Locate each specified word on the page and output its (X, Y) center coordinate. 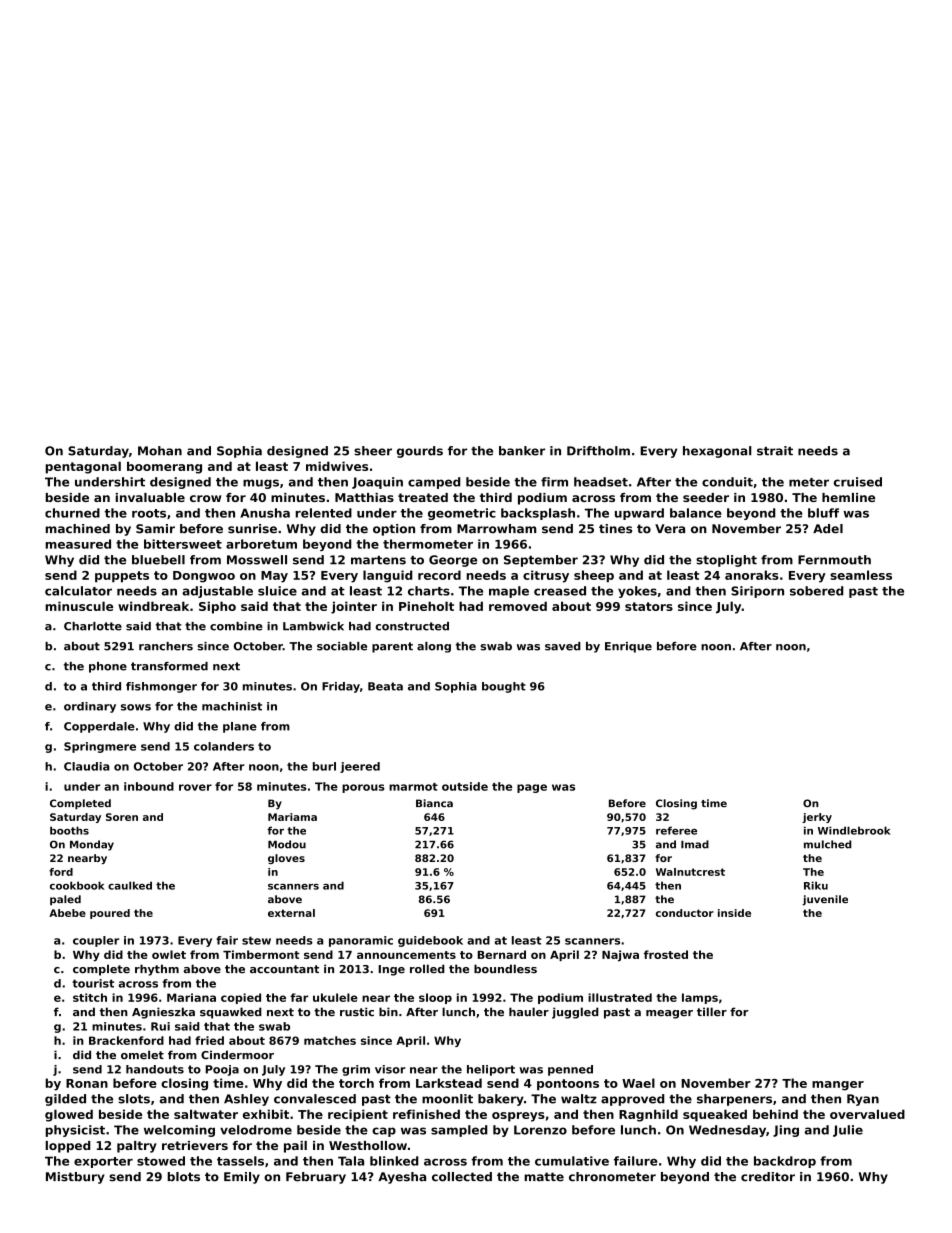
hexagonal (717, 452)
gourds (420, 452)
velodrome (256, 1130)
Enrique (628, 647)
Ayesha (402, 1178)
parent (392, 647)
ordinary (90, 707)
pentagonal (83, 467)
